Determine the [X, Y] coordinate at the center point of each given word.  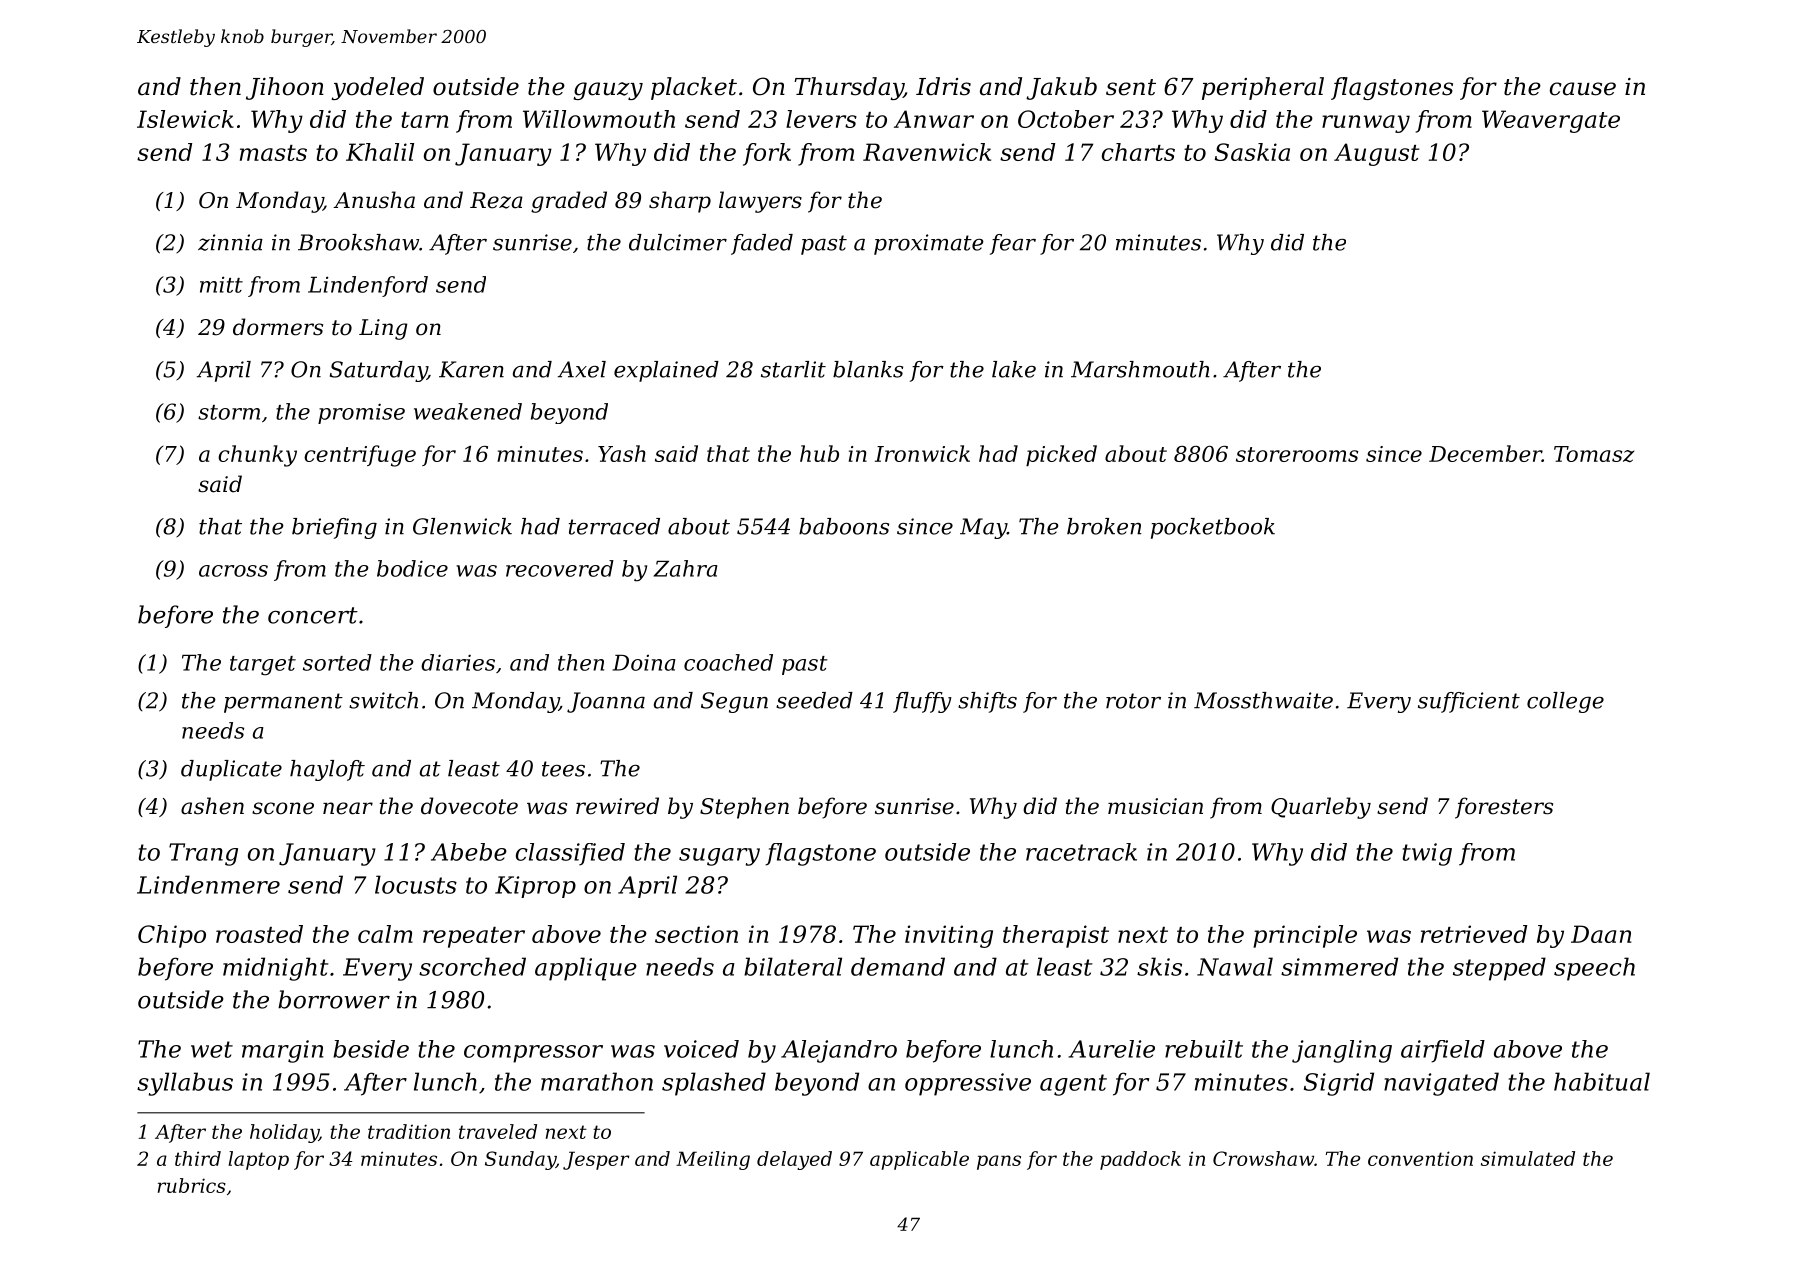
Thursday [849, 88]
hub [819, 453]
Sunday [520, 1160]
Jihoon [285, 88]
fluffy [922, 702]
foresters [1504, 808]
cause [1583, 89]
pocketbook [1213, 528]
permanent [283, 703]
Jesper [596, 1160]
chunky [257, 456]
